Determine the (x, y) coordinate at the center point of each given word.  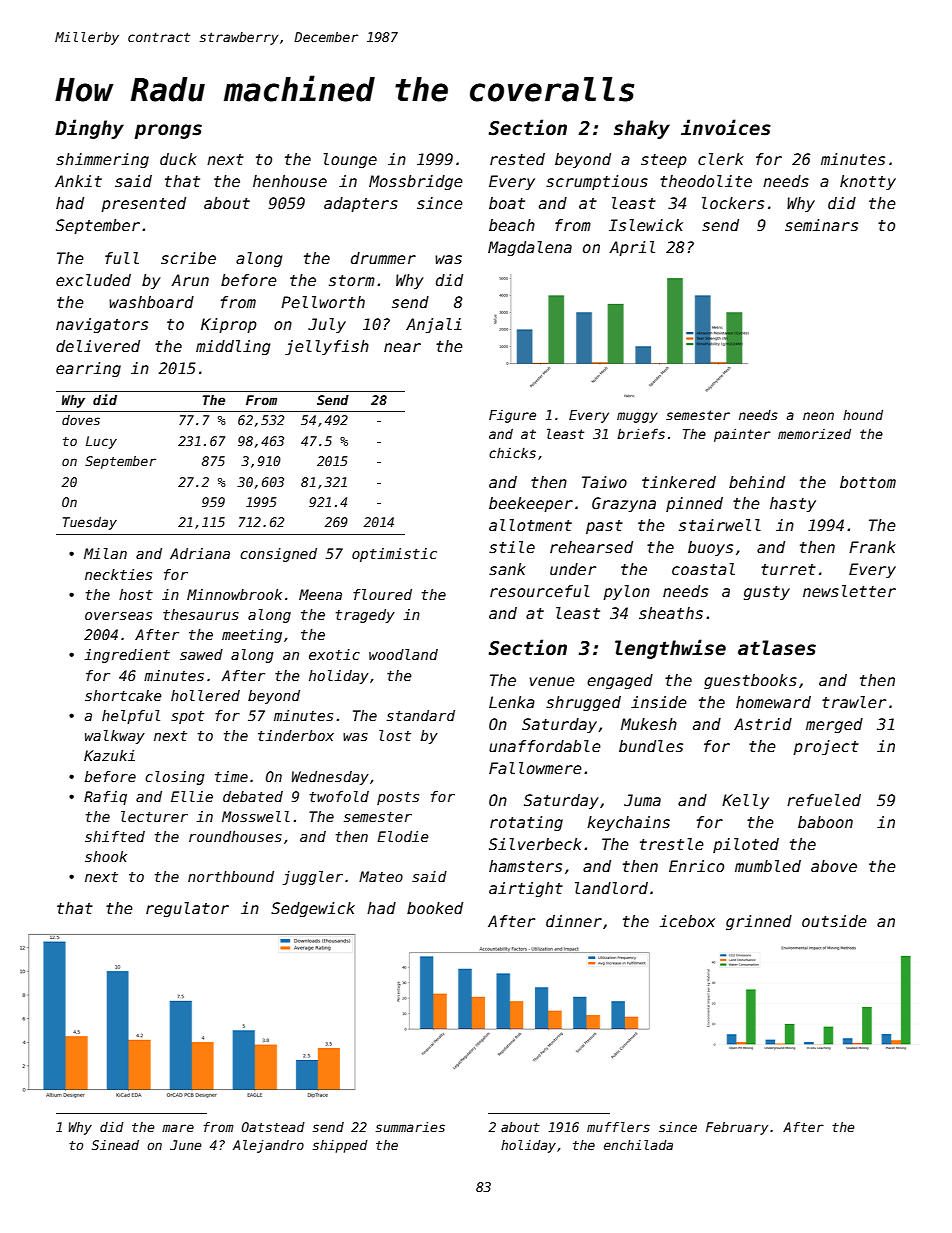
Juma (642, 800)
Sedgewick (313, 909)
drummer (383, 258)
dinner (574, 921)
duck (178, 159)
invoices (726, 127)
